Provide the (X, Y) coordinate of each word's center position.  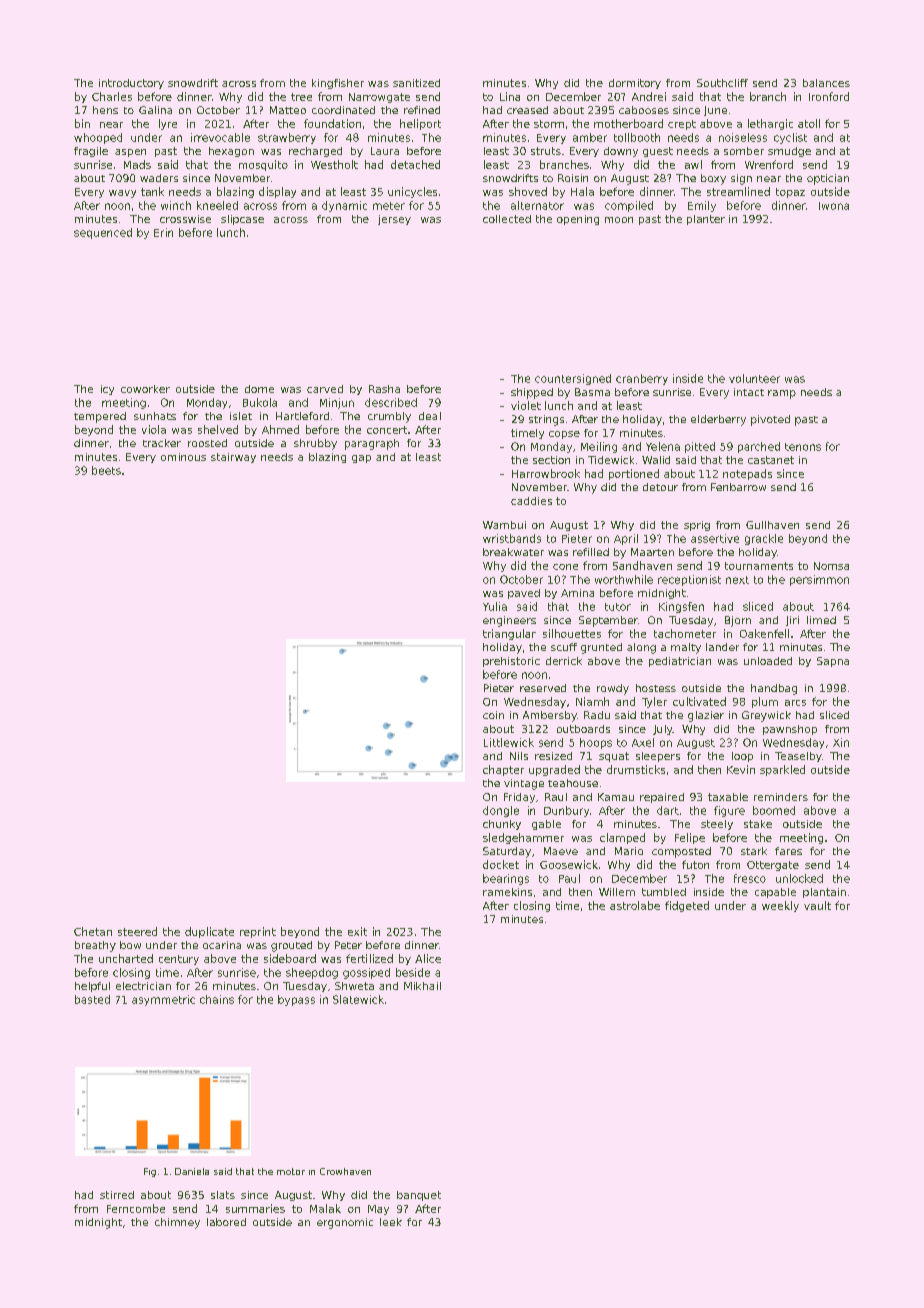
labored (226, 1222)
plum (765, 702)
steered (137, 931)
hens (105, 110)
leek (391, 1222)
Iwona (834, 206)
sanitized (416, 83)
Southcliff (722, 83)
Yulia (495, 606)
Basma (592, 392)
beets (106, 470)
